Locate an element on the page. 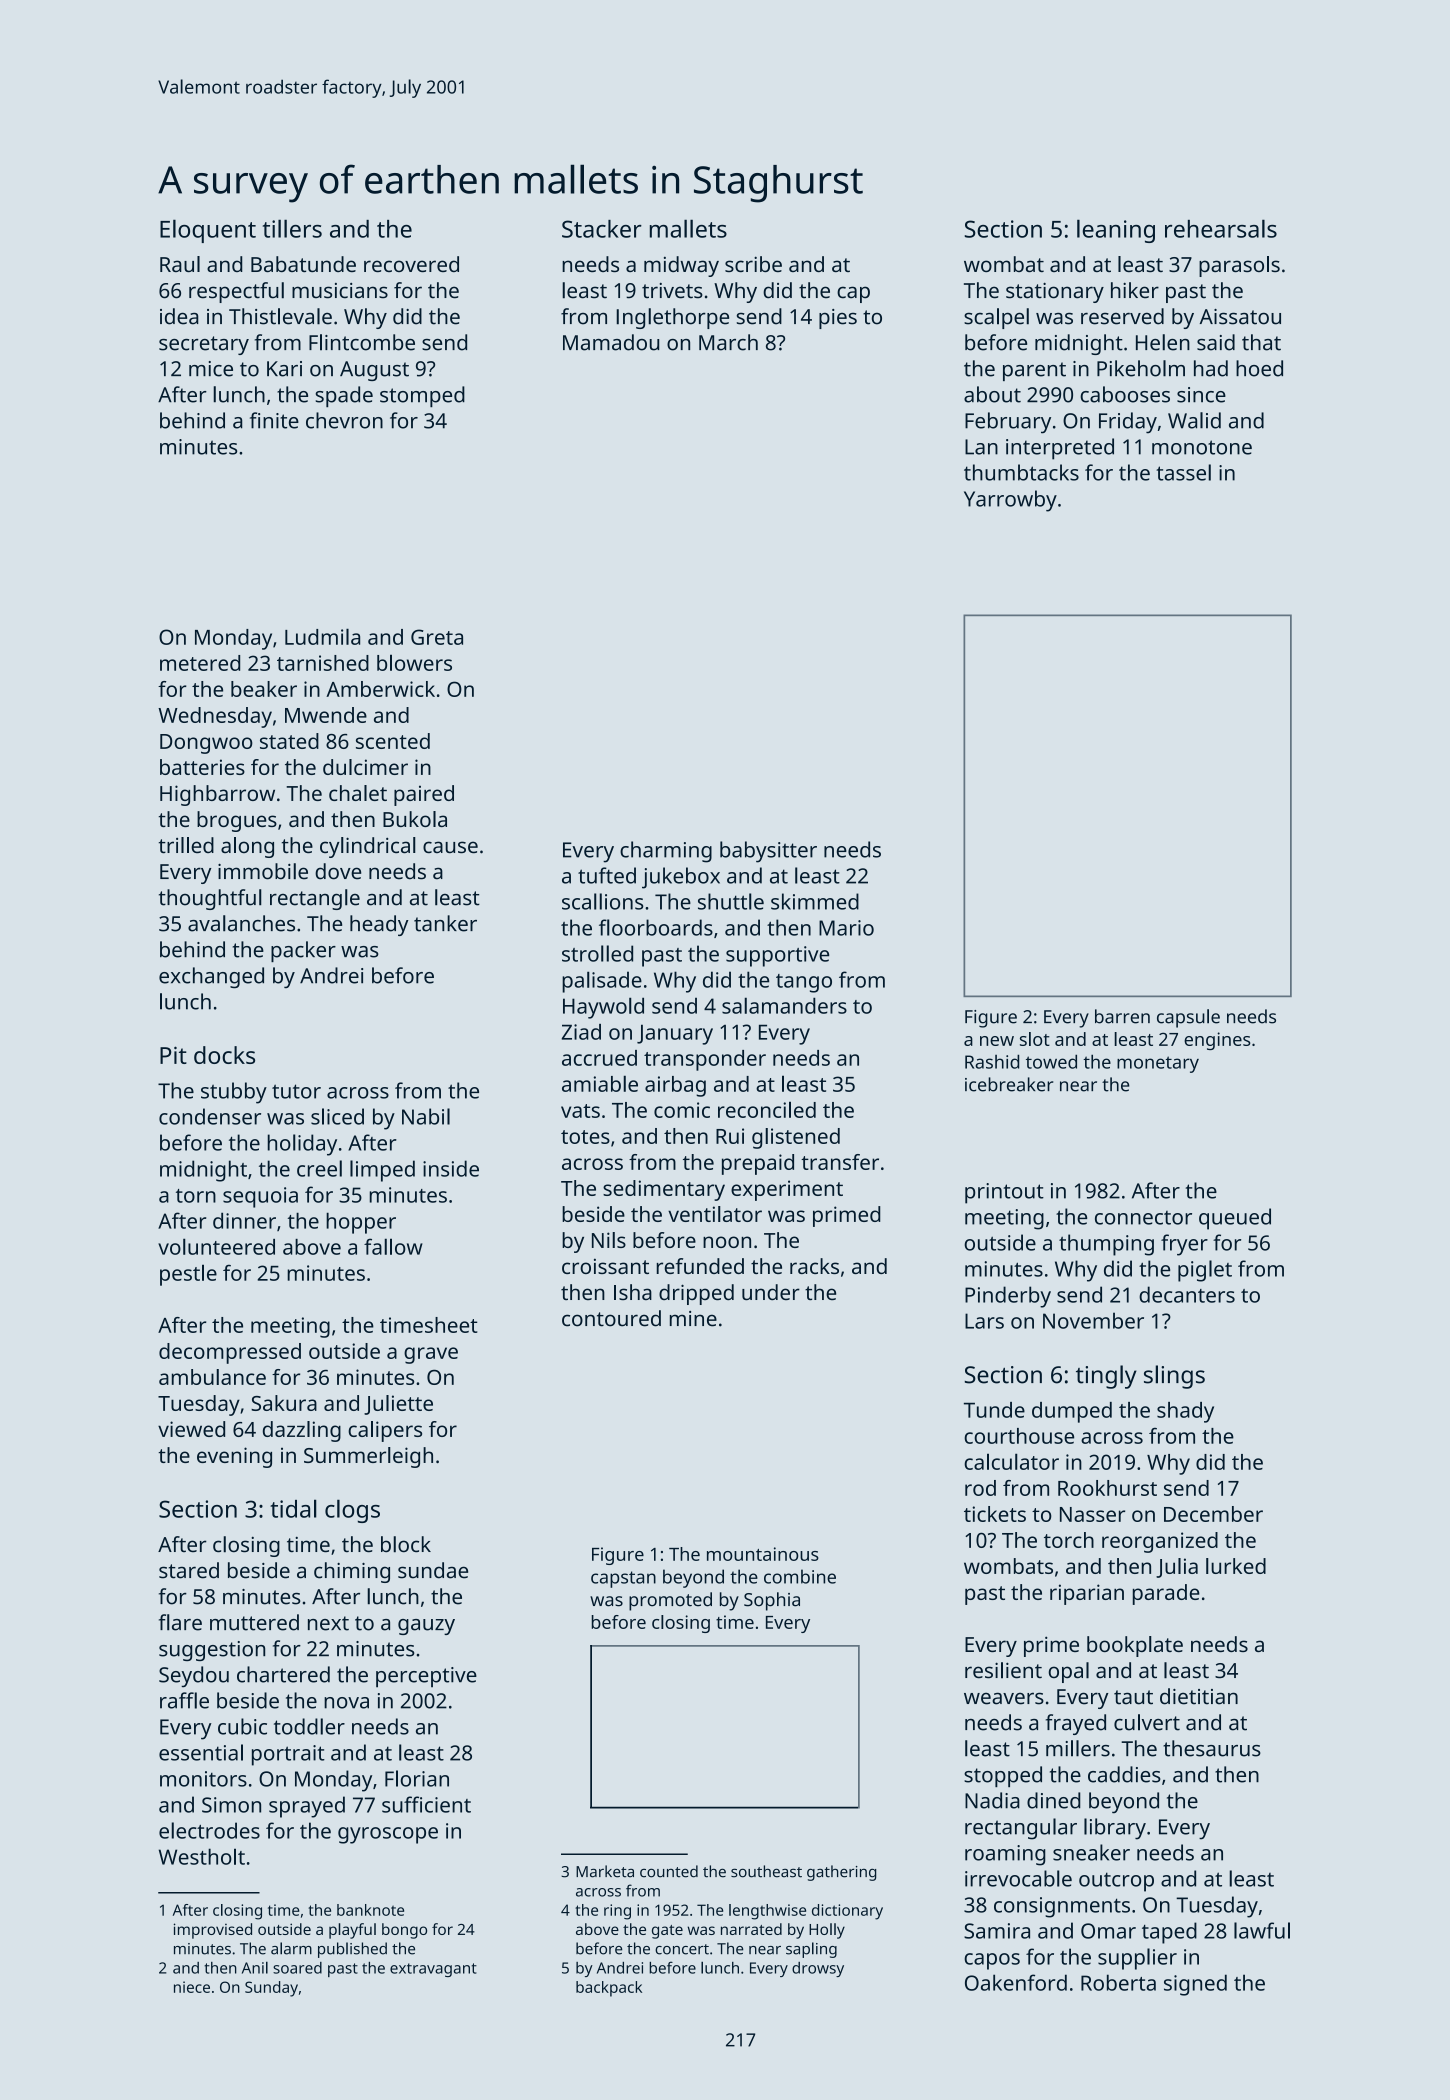 The image size is (1450, 2100). Roberta is located at coordinates (1118, 1982).
